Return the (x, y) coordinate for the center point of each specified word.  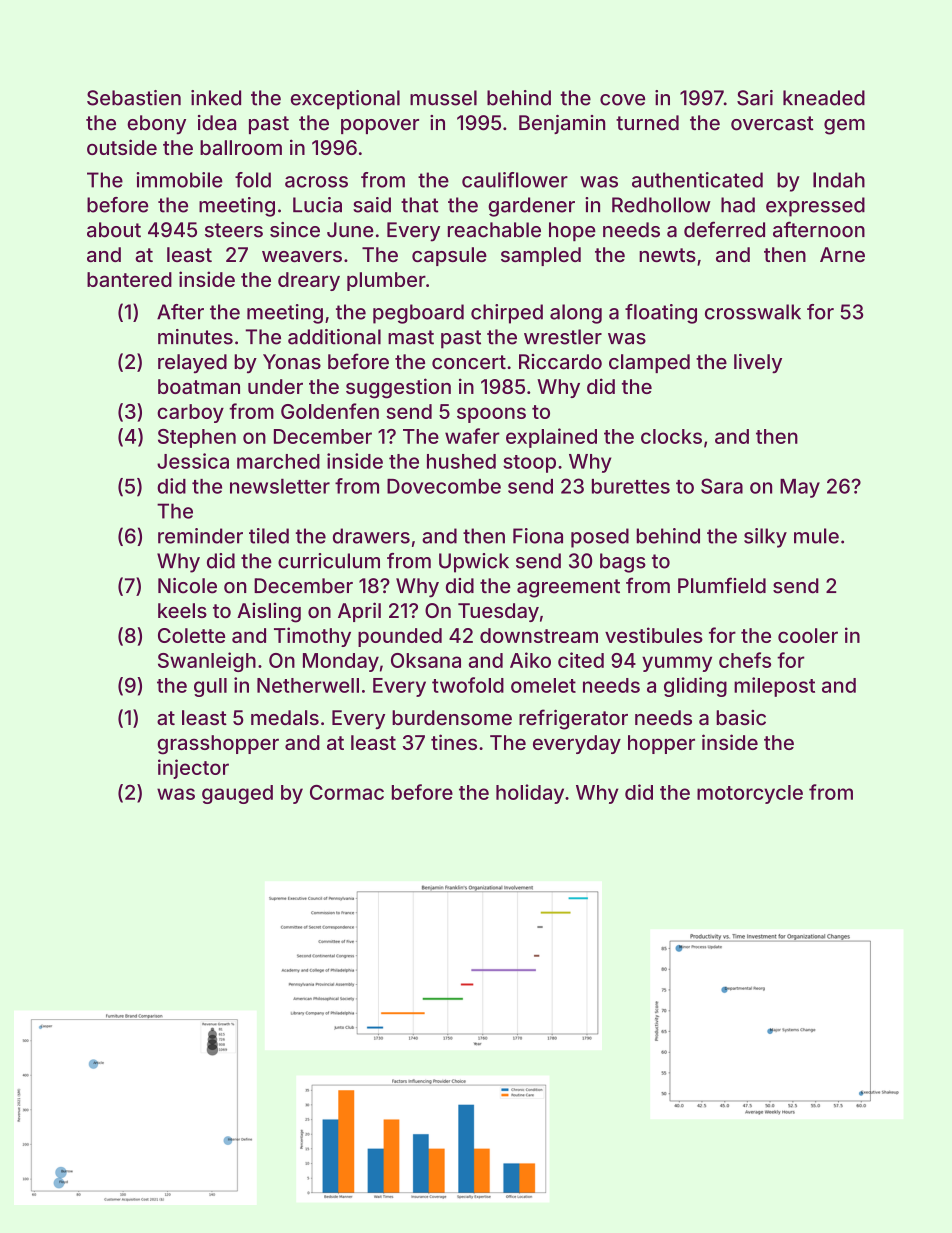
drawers (371, 536)
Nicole (187, 586)
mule (816, 536)
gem (844, 127)
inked (216, 98)
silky (765, 538)
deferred (724, 229)
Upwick (474, 563)
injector (193, 769)
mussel (443, 98)
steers (234, 230)
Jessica (193, 461)
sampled (541, 256)
